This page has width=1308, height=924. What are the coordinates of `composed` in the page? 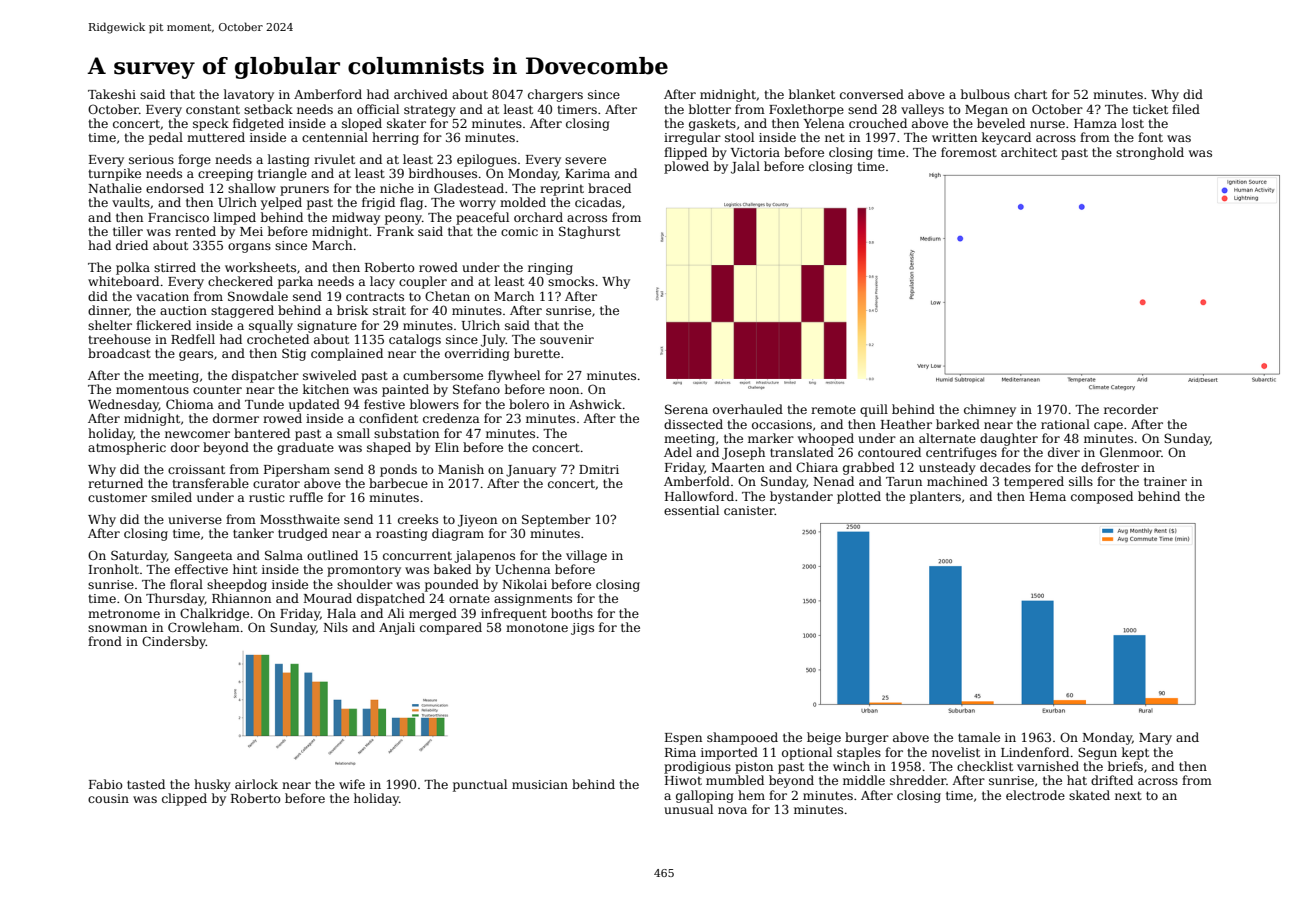 It's located at (1102, 497).
